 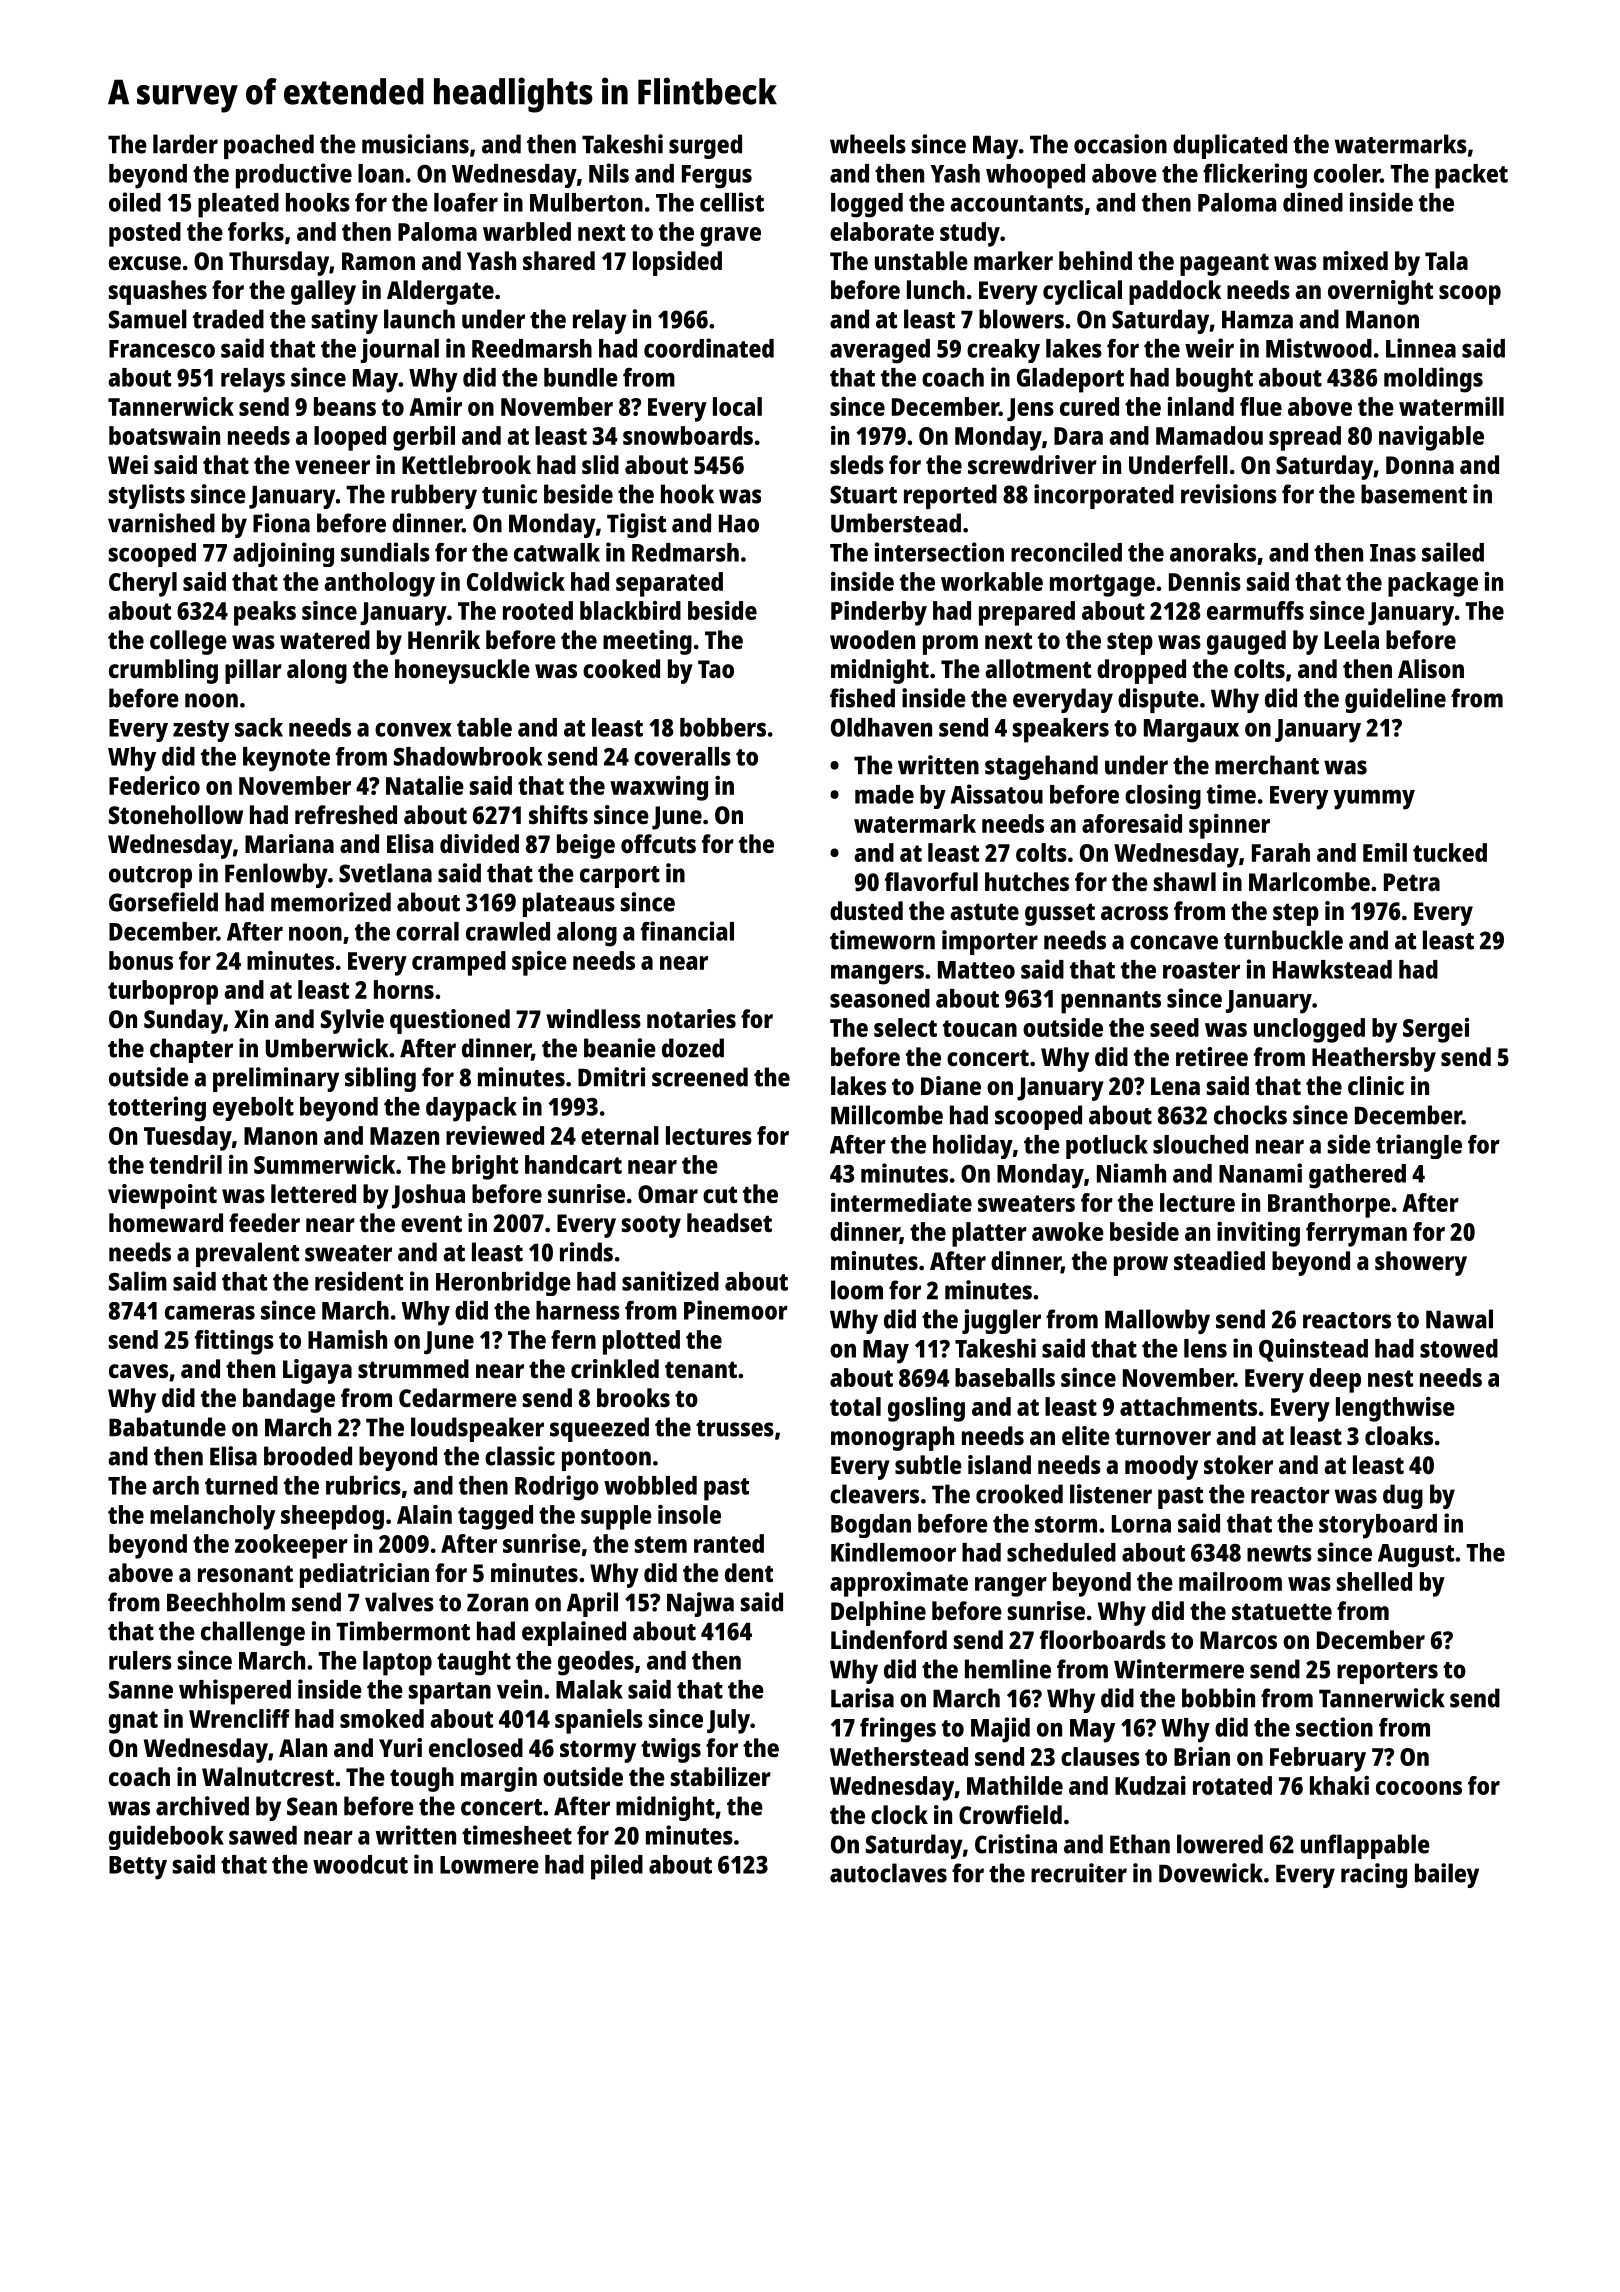 I want to click on Mariana, so click(x=289, y=843).
